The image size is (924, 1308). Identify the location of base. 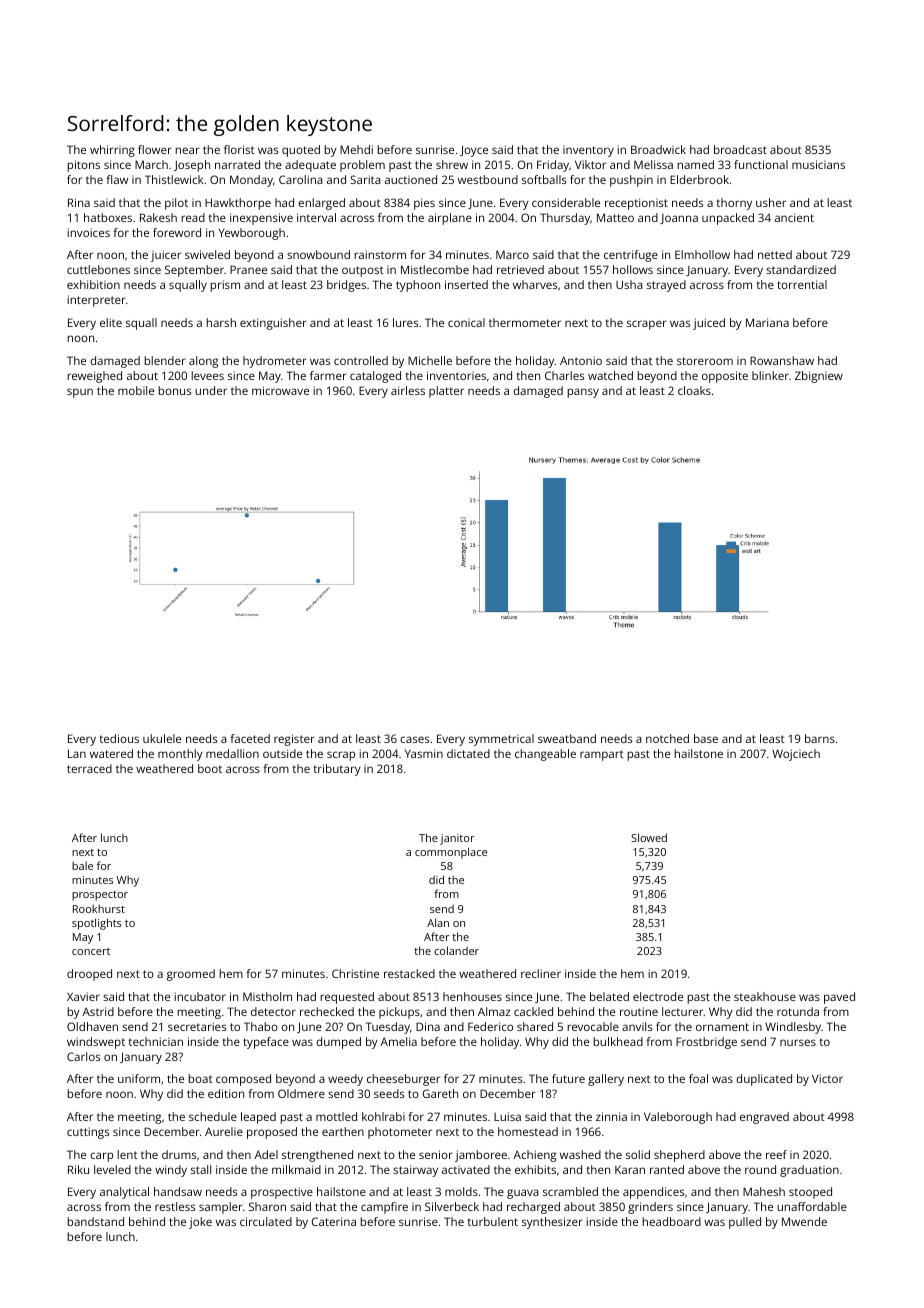
(706, 738).
